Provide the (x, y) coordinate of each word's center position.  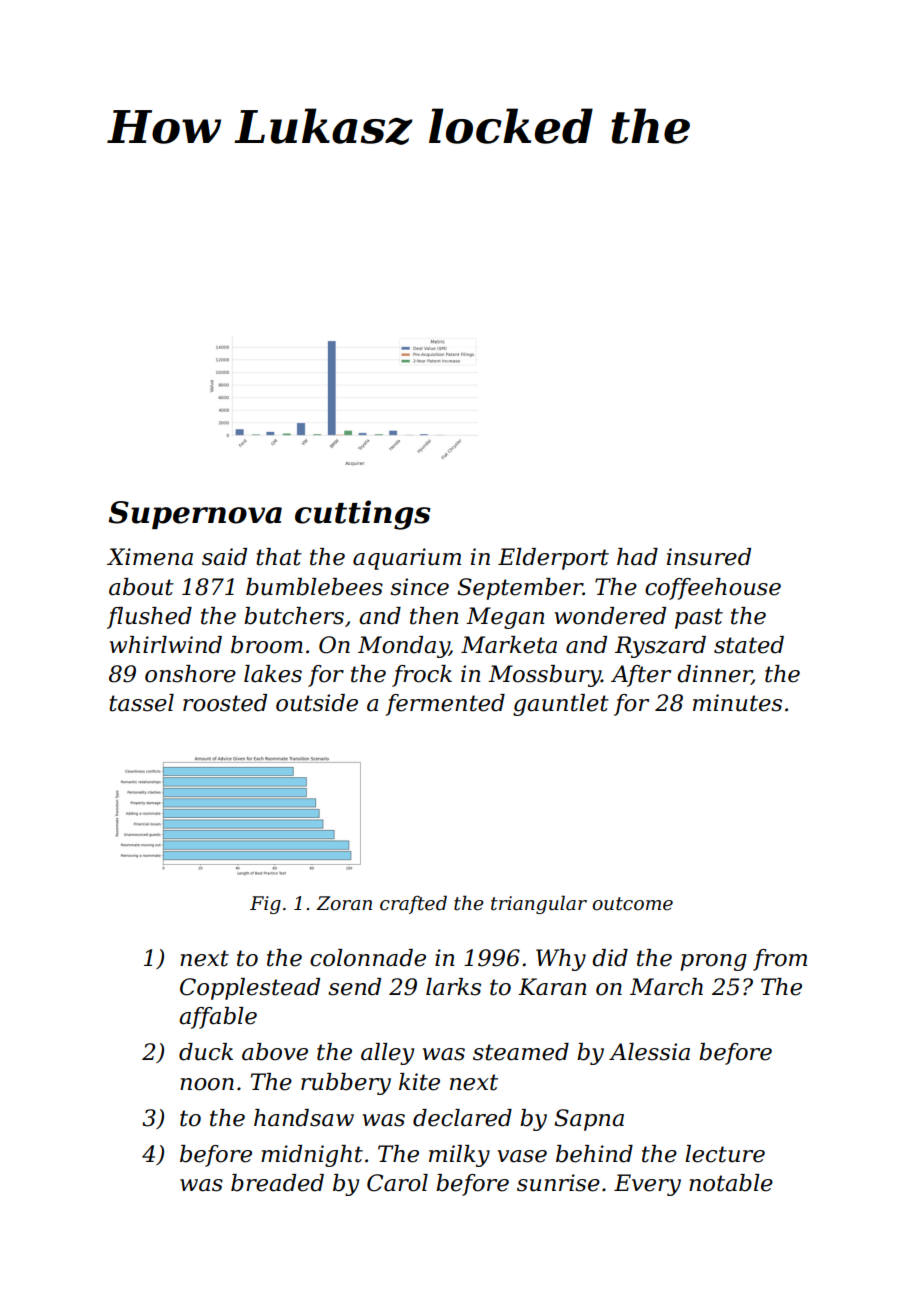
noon (207, 1084)
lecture (725, 1154)
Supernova (195, 515)
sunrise (558, 1183)
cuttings (363, 515)
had (637, 557)
